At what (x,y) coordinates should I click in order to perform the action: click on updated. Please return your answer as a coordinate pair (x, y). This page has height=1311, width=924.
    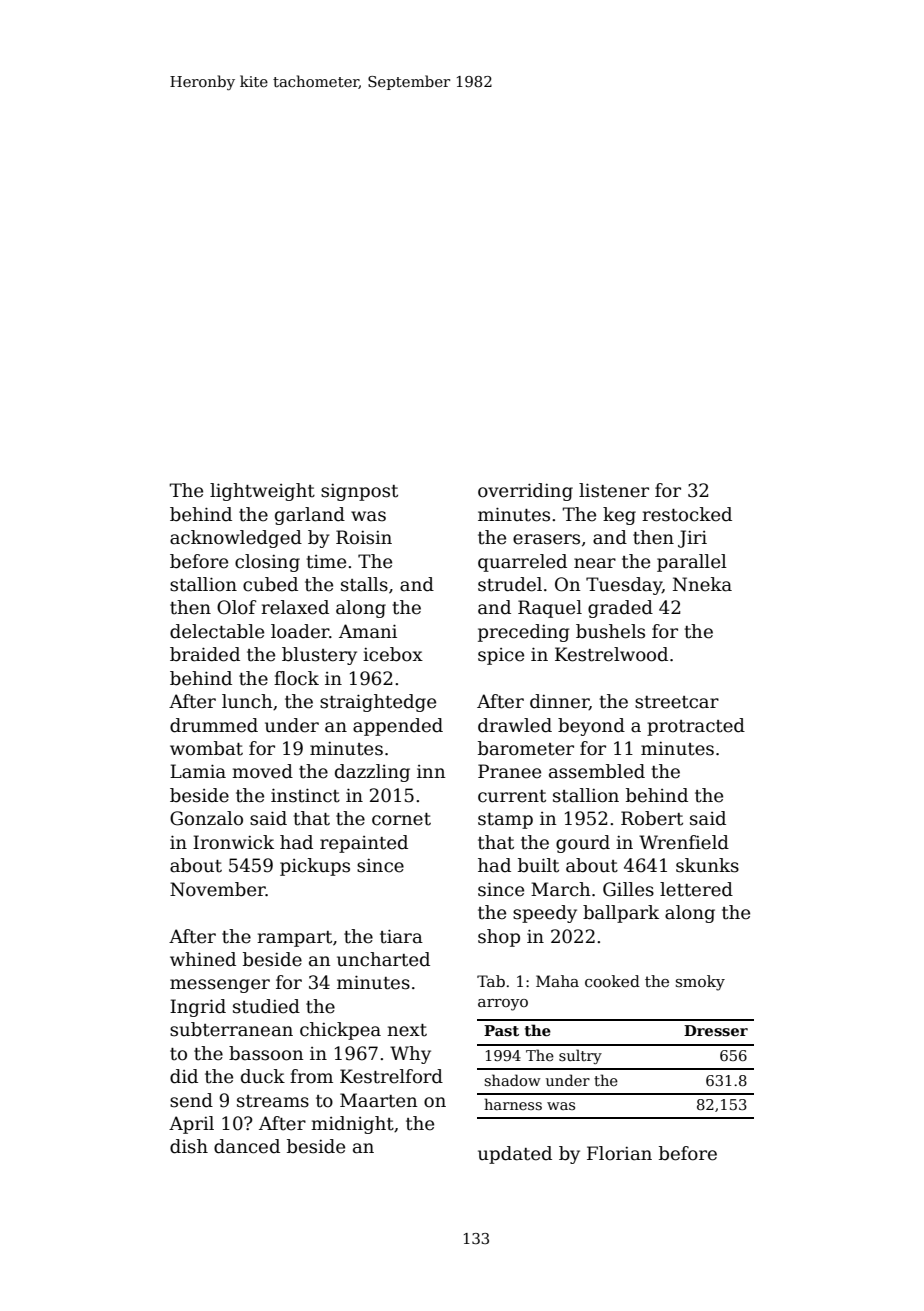
    Looking at the image, I should click on (515, 1155).
